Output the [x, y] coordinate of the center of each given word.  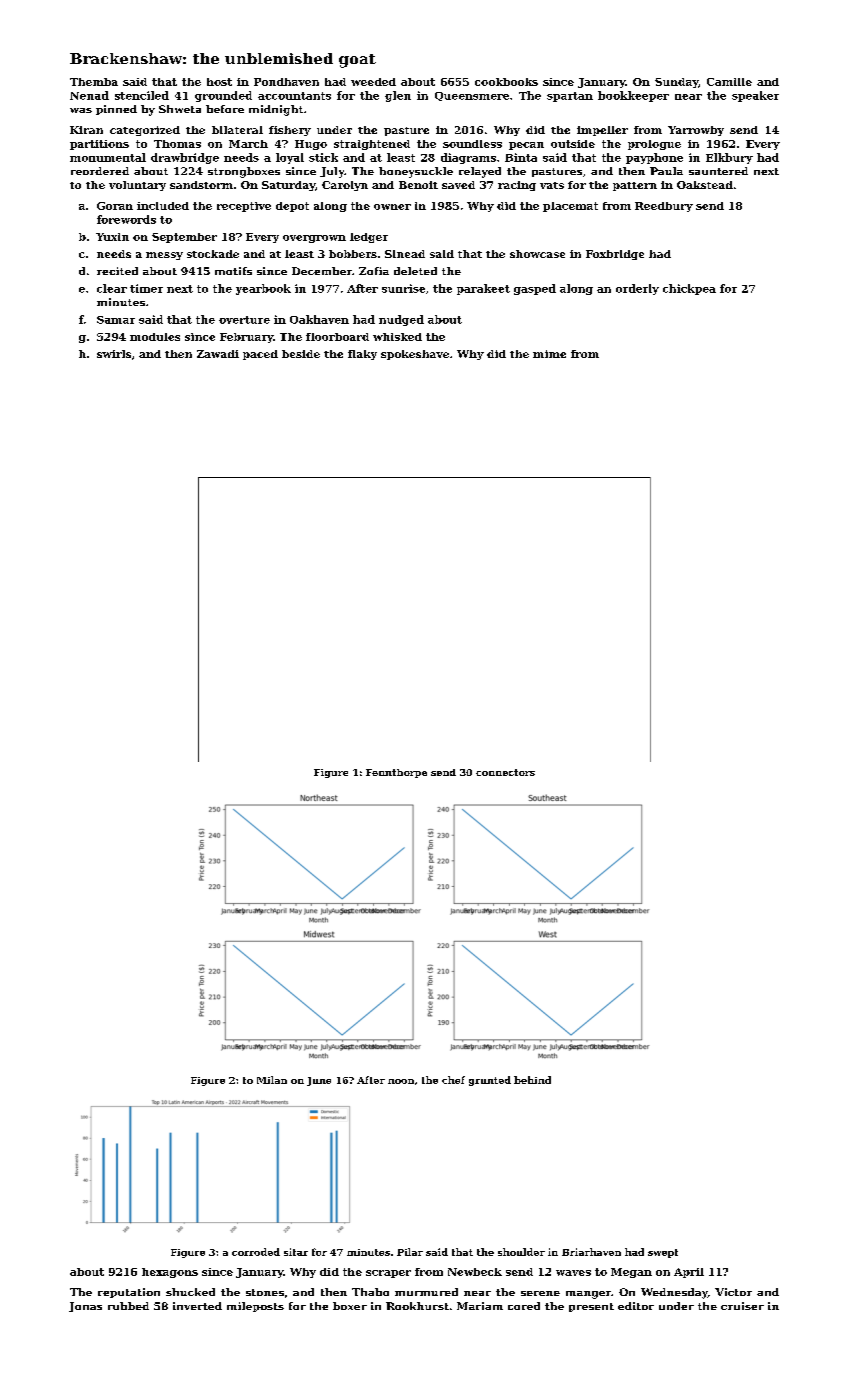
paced [260, 355]
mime [549, 354]
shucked [190, 1292]
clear [112, 288]
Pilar [410, 1252]
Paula [666, 171]
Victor [733, 1292]
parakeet [483, 289]
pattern [635, 186]
